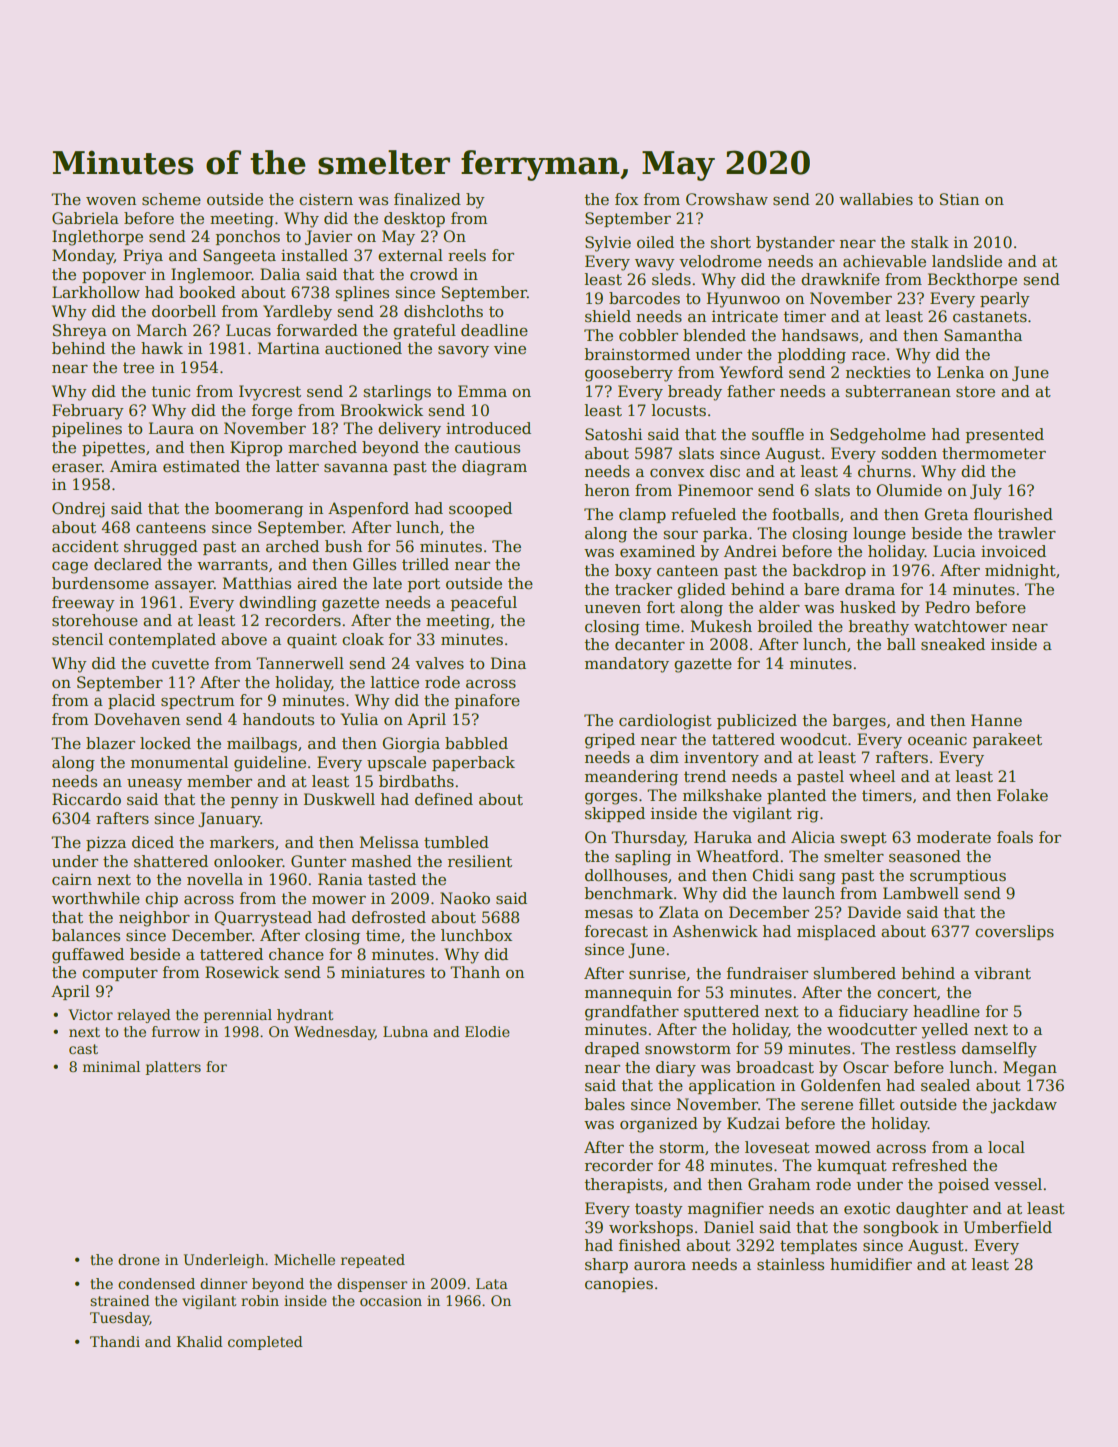  What do you see at coordinates (115, 1341) in the screenshot?
I see `Thandi` at bounding box center [115, 1341].
